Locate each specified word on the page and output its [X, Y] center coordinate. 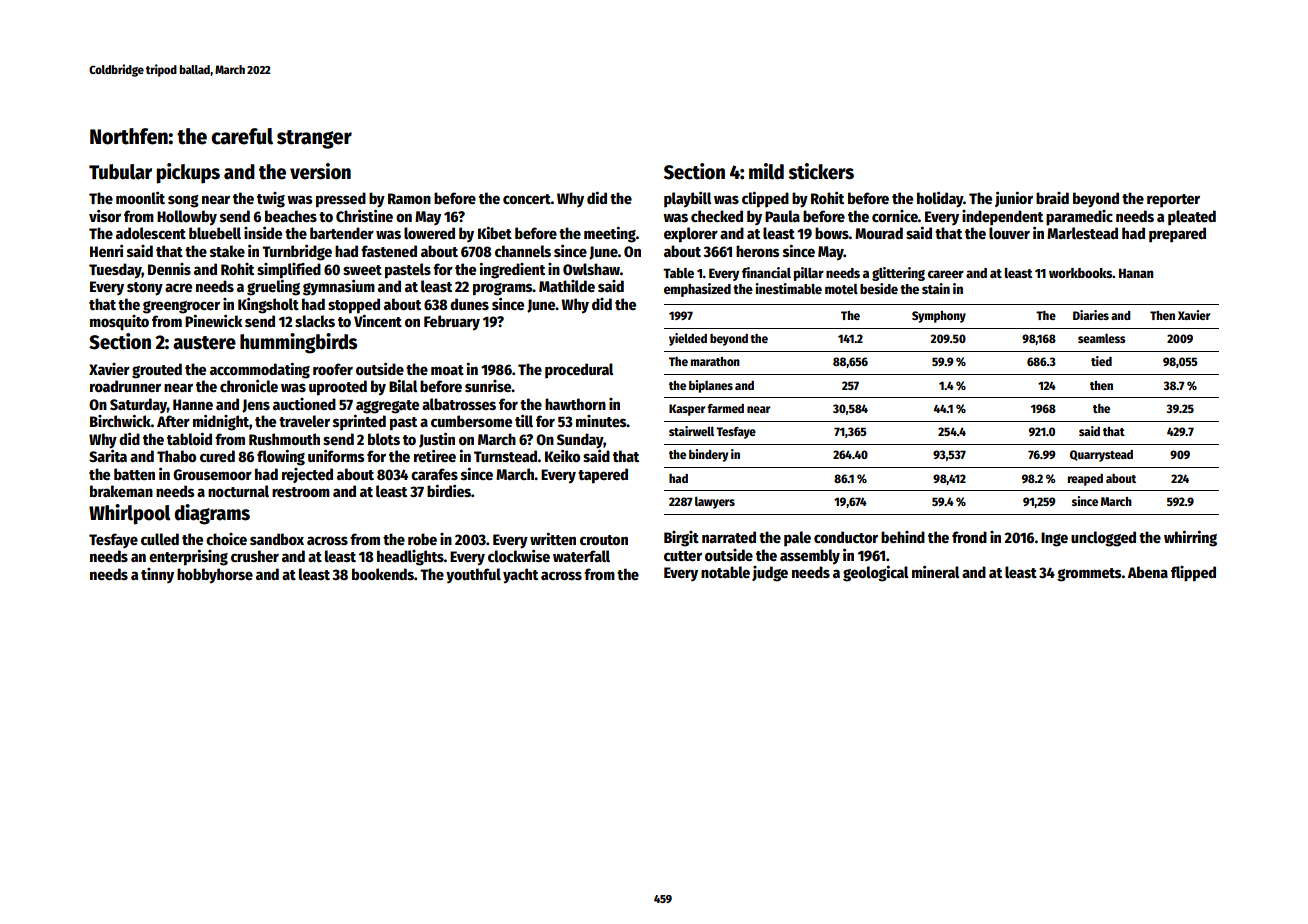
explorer [691, 235]
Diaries [1091, 315]
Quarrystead [1101, 456]
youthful [473, 575]
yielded [688, 339]
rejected [307, 475]
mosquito [119, 323]
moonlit [140, 197]
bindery [708, 455]
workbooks [1081, 273]
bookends [383, 574]
